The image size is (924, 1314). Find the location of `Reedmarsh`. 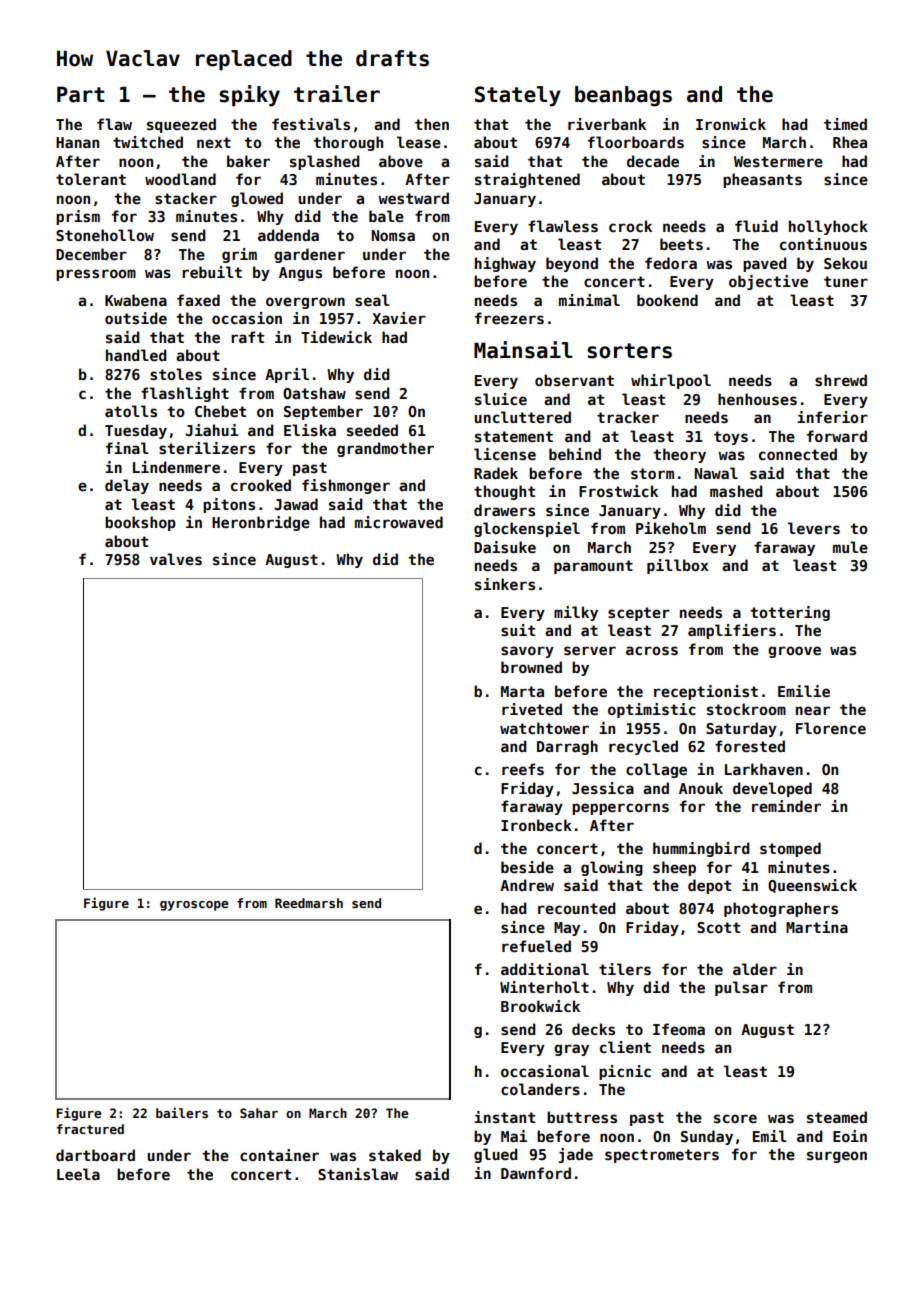

Reedmarsh is located at coordinates (309, 903).
